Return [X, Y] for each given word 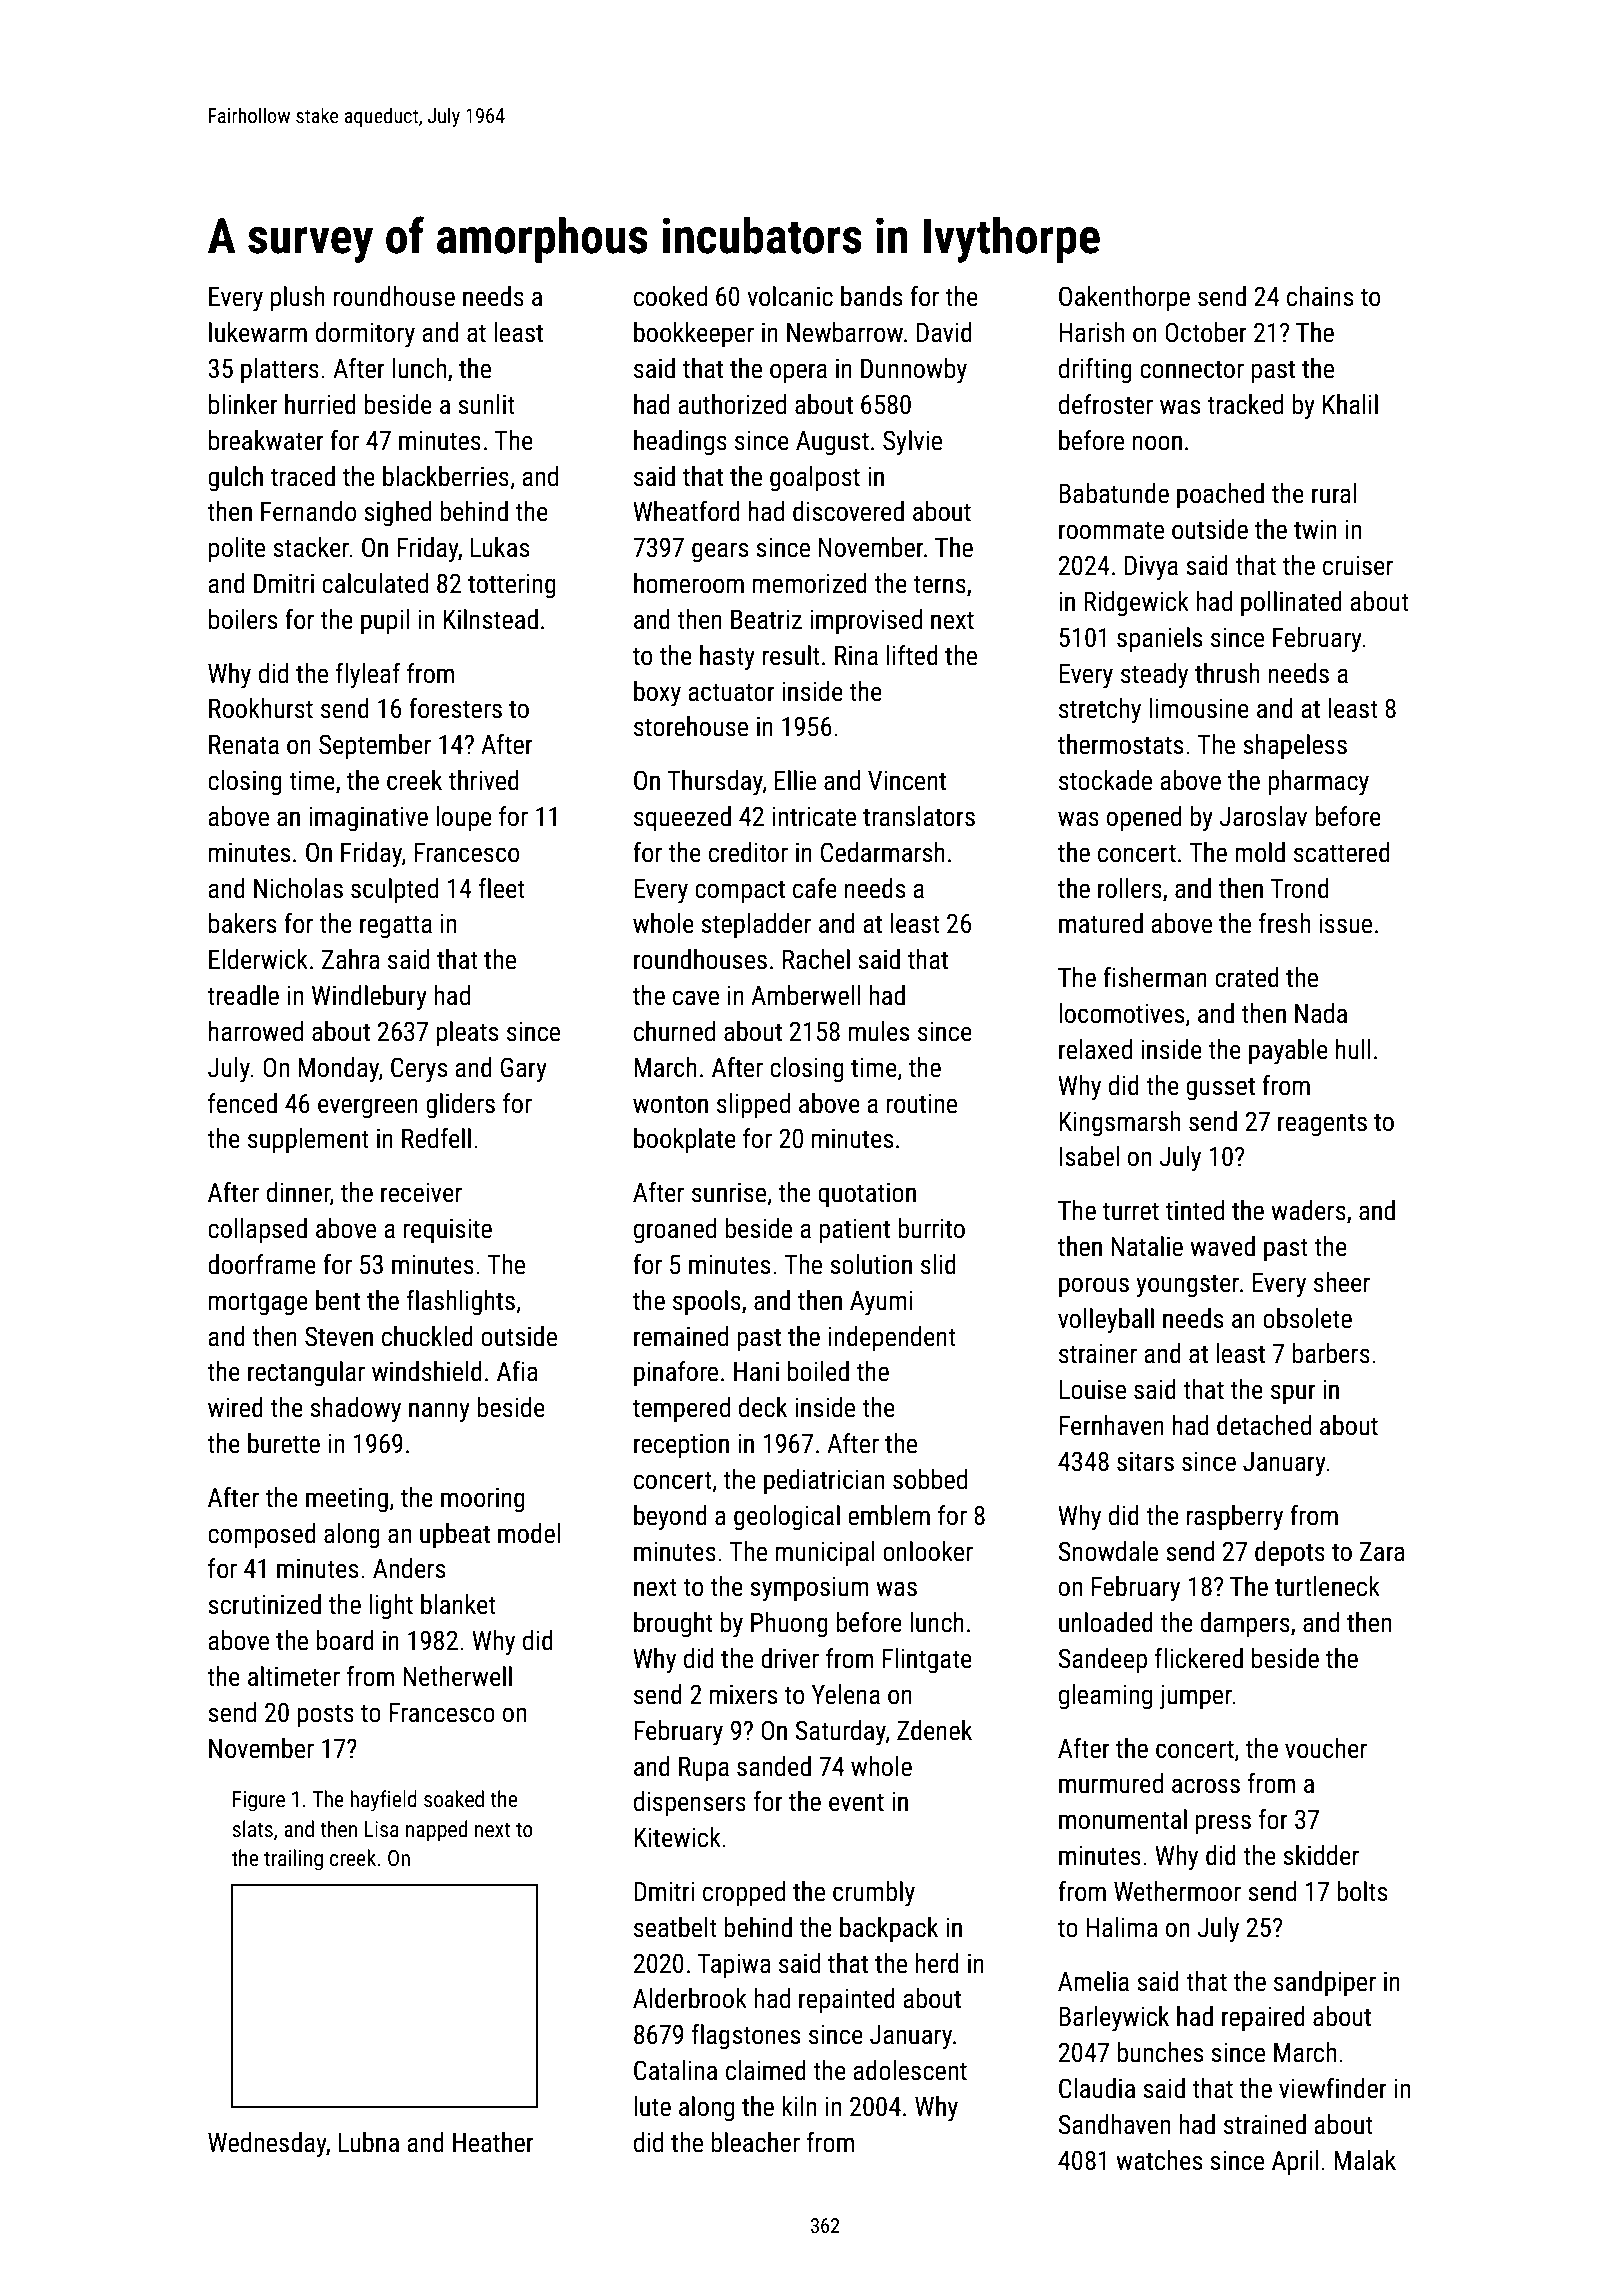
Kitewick [677, 1837]
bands [871, 296]
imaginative [368, 819]
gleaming [1105, 1697]
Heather [493, 2142]
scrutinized [264, 1604]
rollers [1130, 888]
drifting [1095, 371]
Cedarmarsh [883, 852]
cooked [670, 296]
